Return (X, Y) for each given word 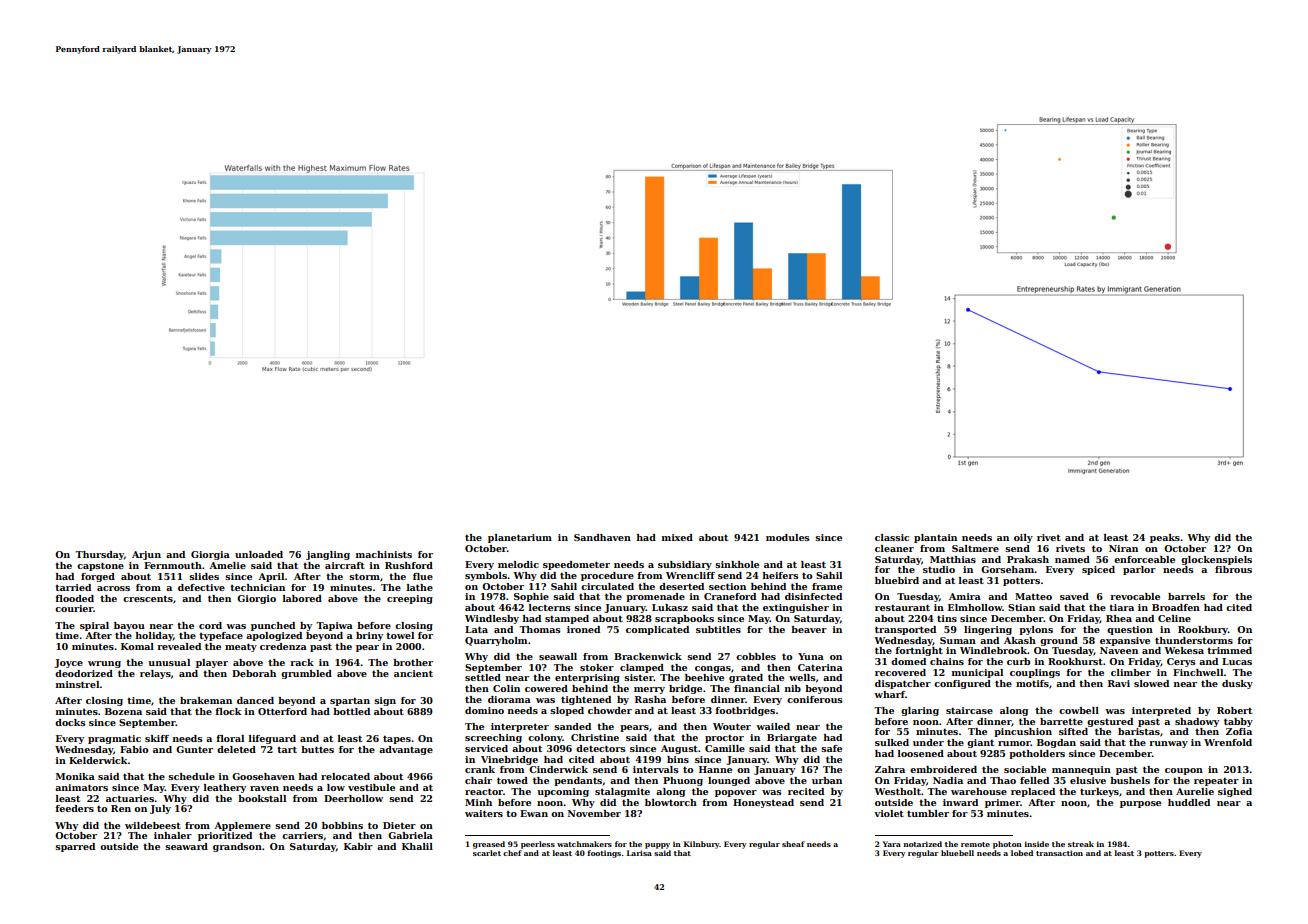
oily (1023, 538)
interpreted (1161, 711)
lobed (1022, 853)
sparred (75, 847)
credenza (283, 646)
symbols (486, 576)
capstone (100, 566)
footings (604, 854)
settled (483, 677)
